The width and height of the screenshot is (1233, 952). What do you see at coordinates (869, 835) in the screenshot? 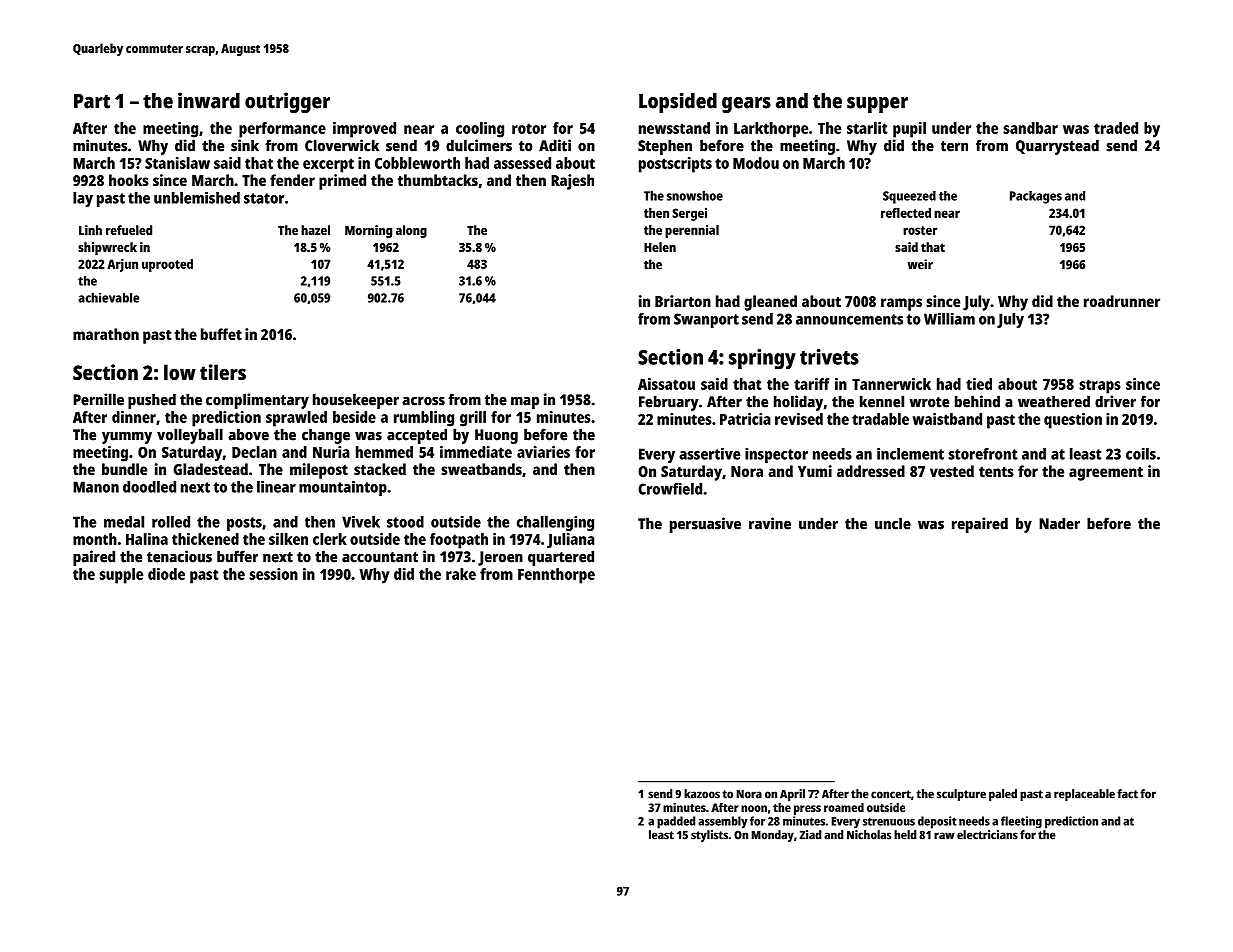
I see `Nicholas` at bounding box center [869, 835].
